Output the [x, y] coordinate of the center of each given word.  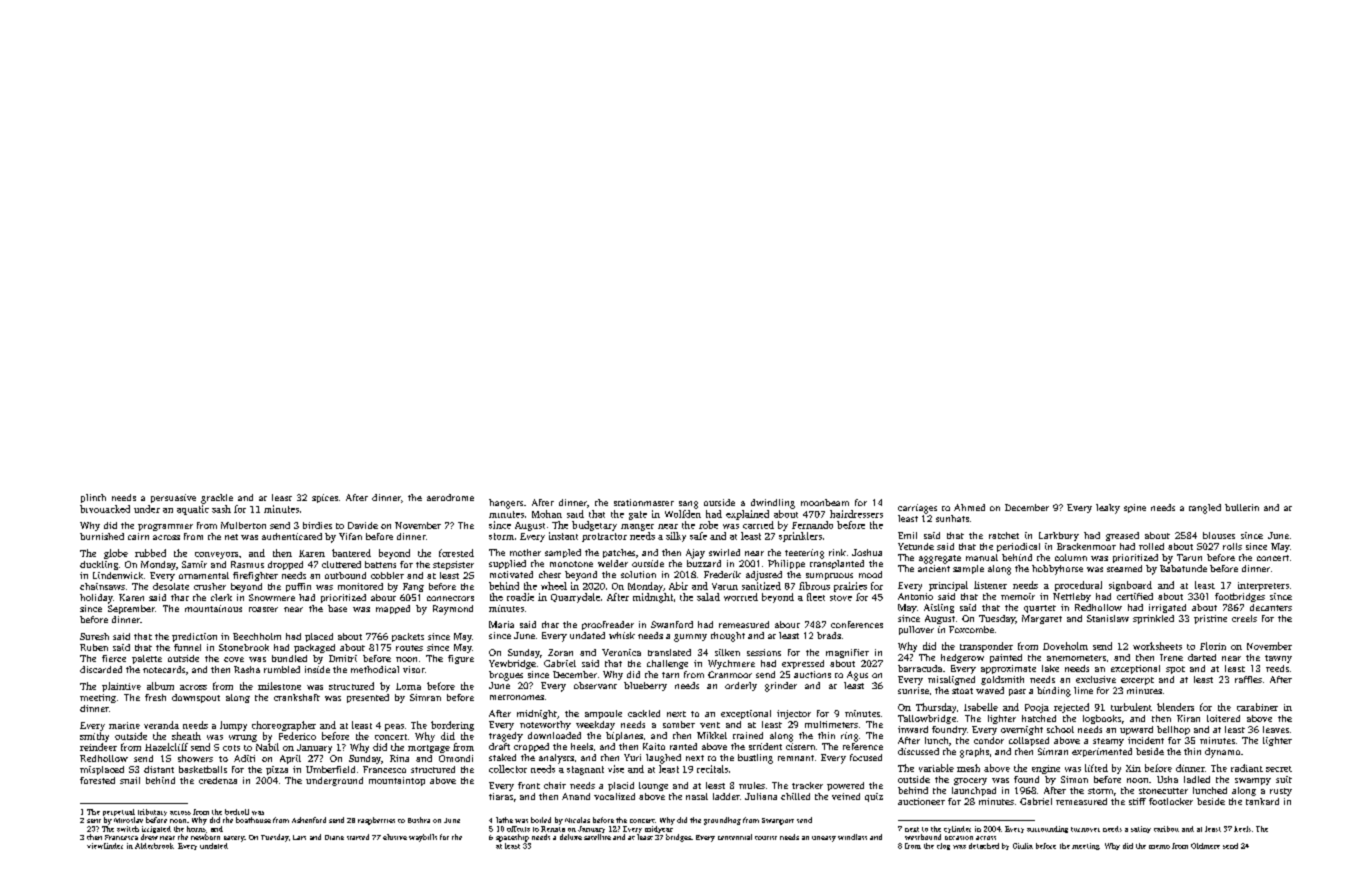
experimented [1102, 752]
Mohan [547, 514]
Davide [363, 525]
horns [196, 829]
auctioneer [921, 801]
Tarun [1189, 557]
